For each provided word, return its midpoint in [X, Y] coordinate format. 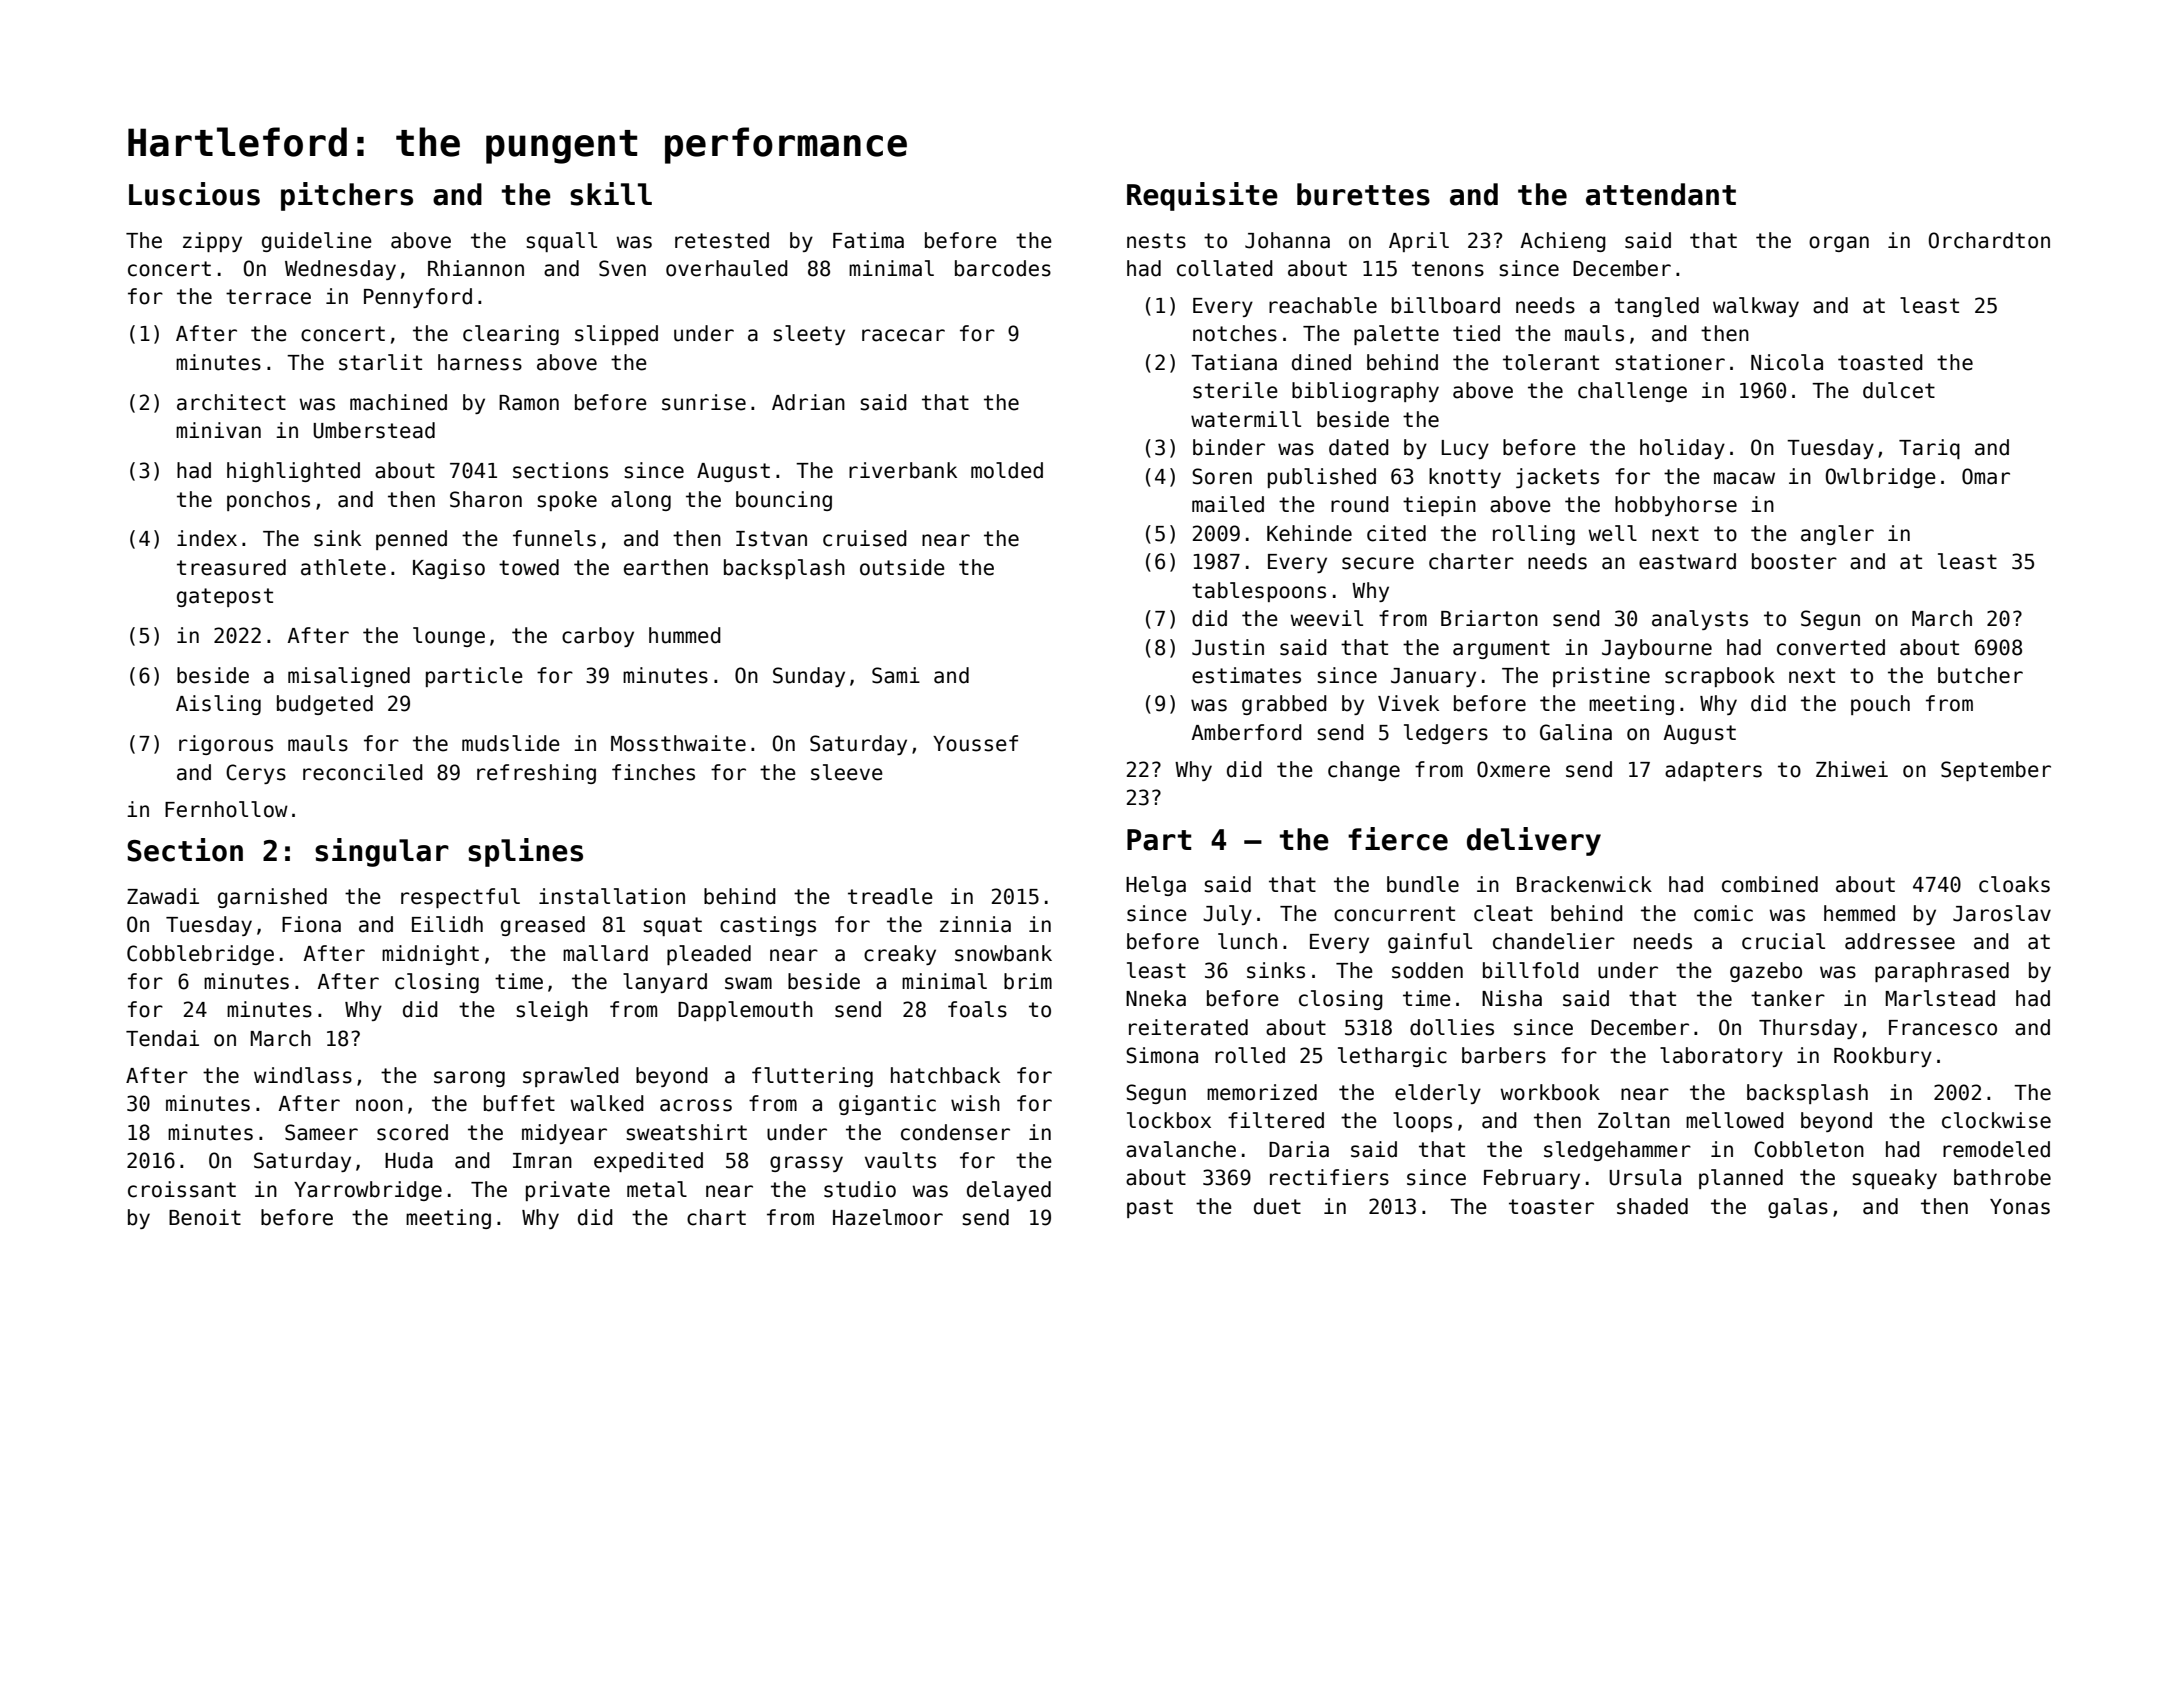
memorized [1262, 1092]
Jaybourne [1657, 649]
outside [902, 567]
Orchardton [1989, 240]
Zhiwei [1852, 769]
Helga [1156, 886]
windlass [303, 1075]
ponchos [268, 501]
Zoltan [1634, 1120]
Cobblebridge [200, 955]
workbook [1550, 1092]
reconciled [363, 772]
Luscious [194, 194]
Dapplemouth [745, 1011]
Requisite [1202, 196]
